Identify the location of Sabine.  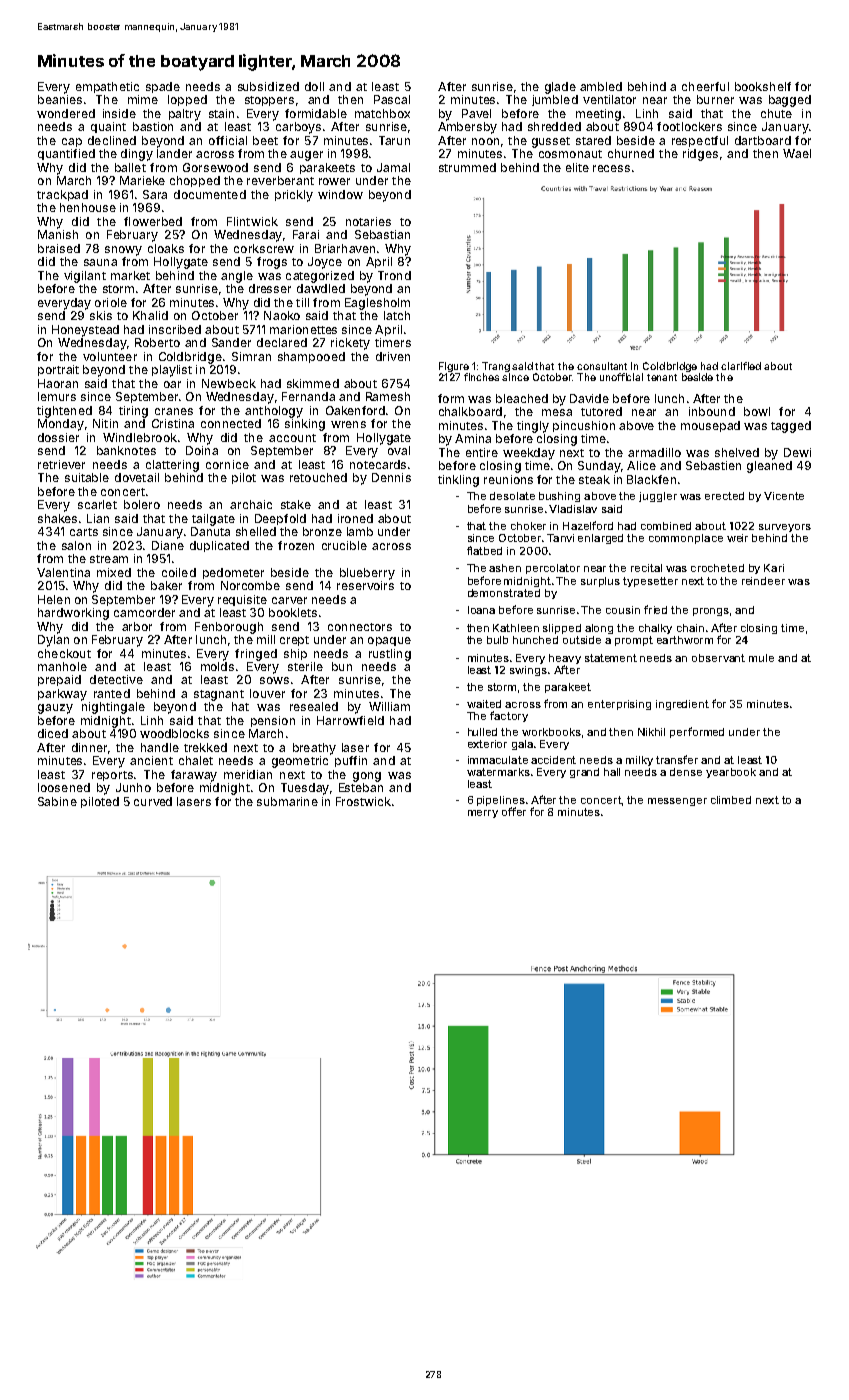
(57, 801).
